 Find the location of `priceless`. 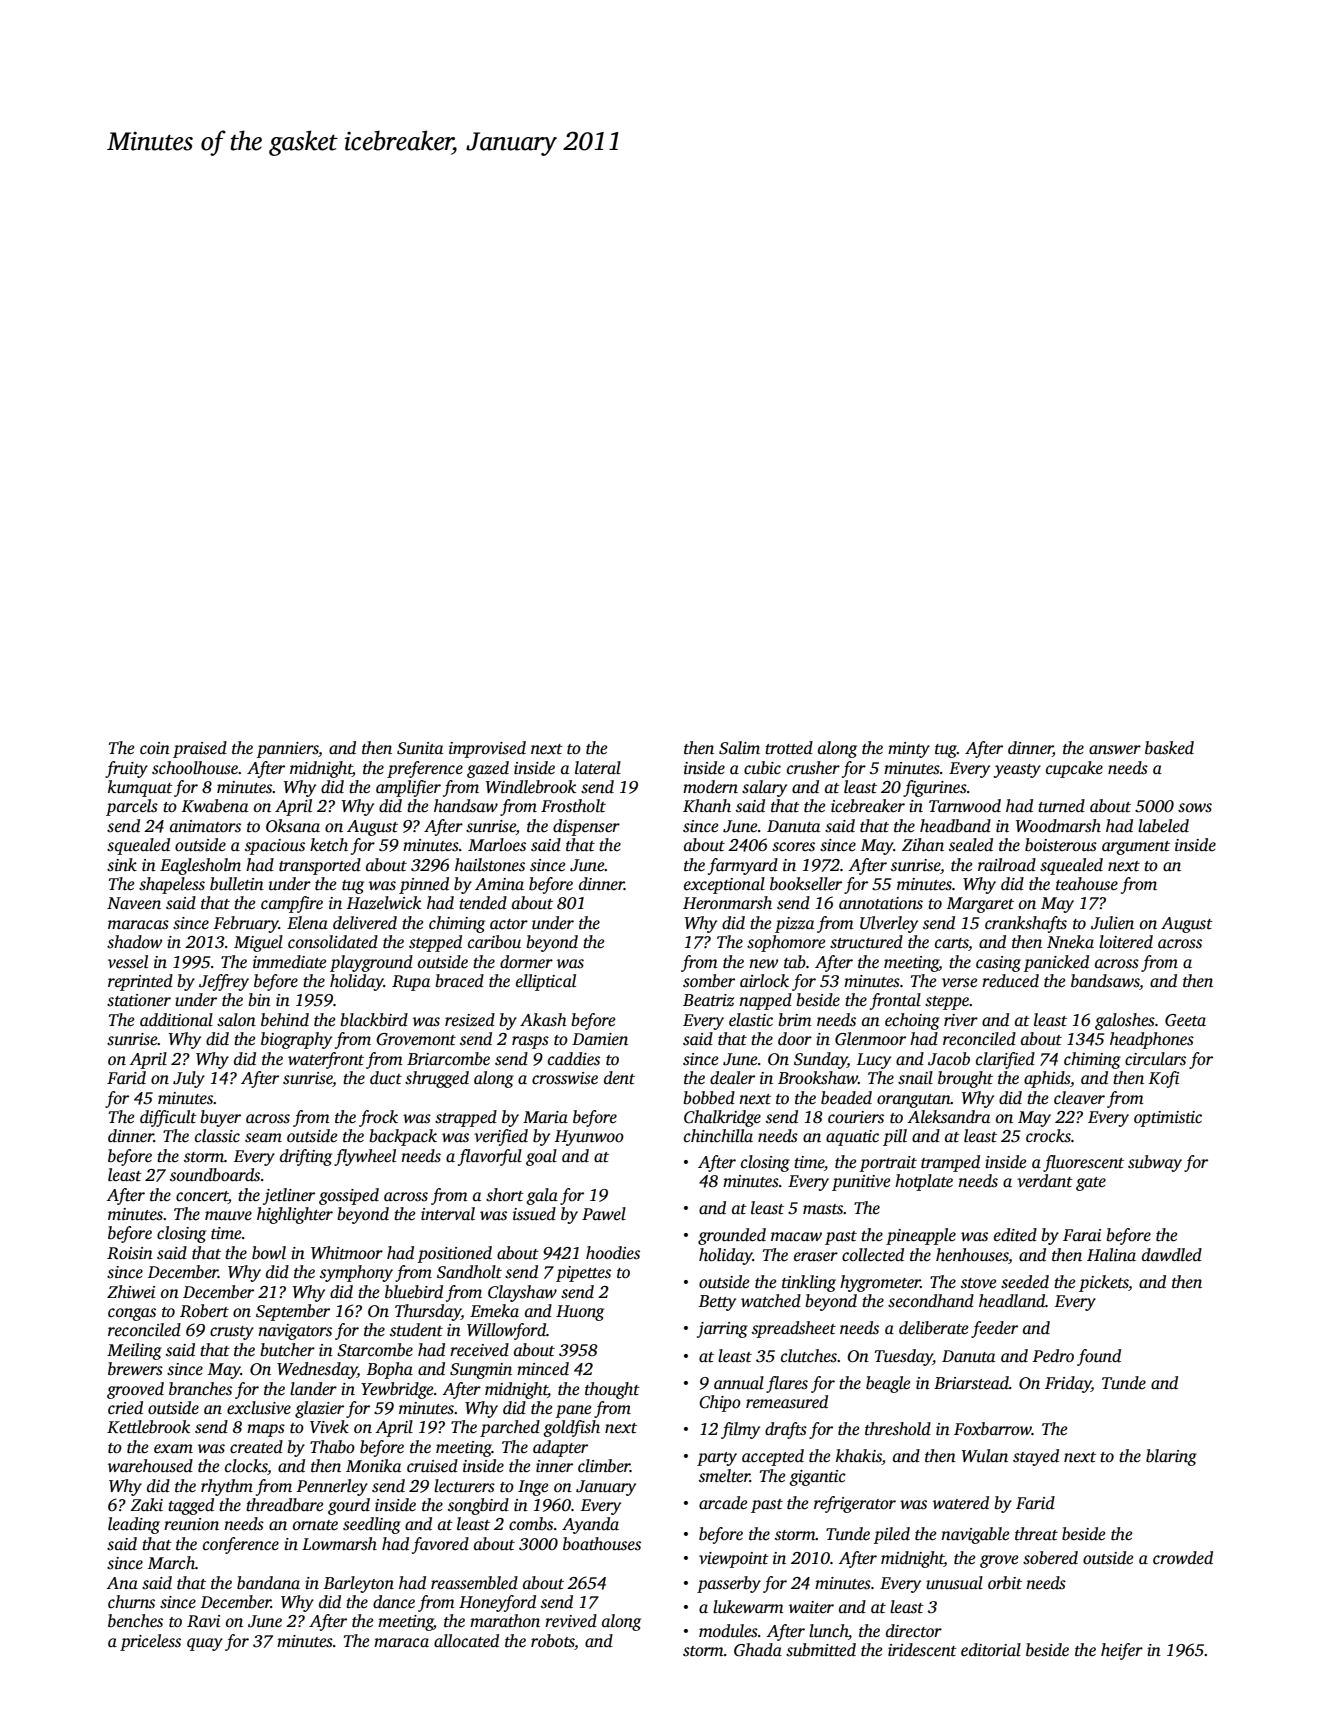

priceless is located at coordinates (150, 1642).
